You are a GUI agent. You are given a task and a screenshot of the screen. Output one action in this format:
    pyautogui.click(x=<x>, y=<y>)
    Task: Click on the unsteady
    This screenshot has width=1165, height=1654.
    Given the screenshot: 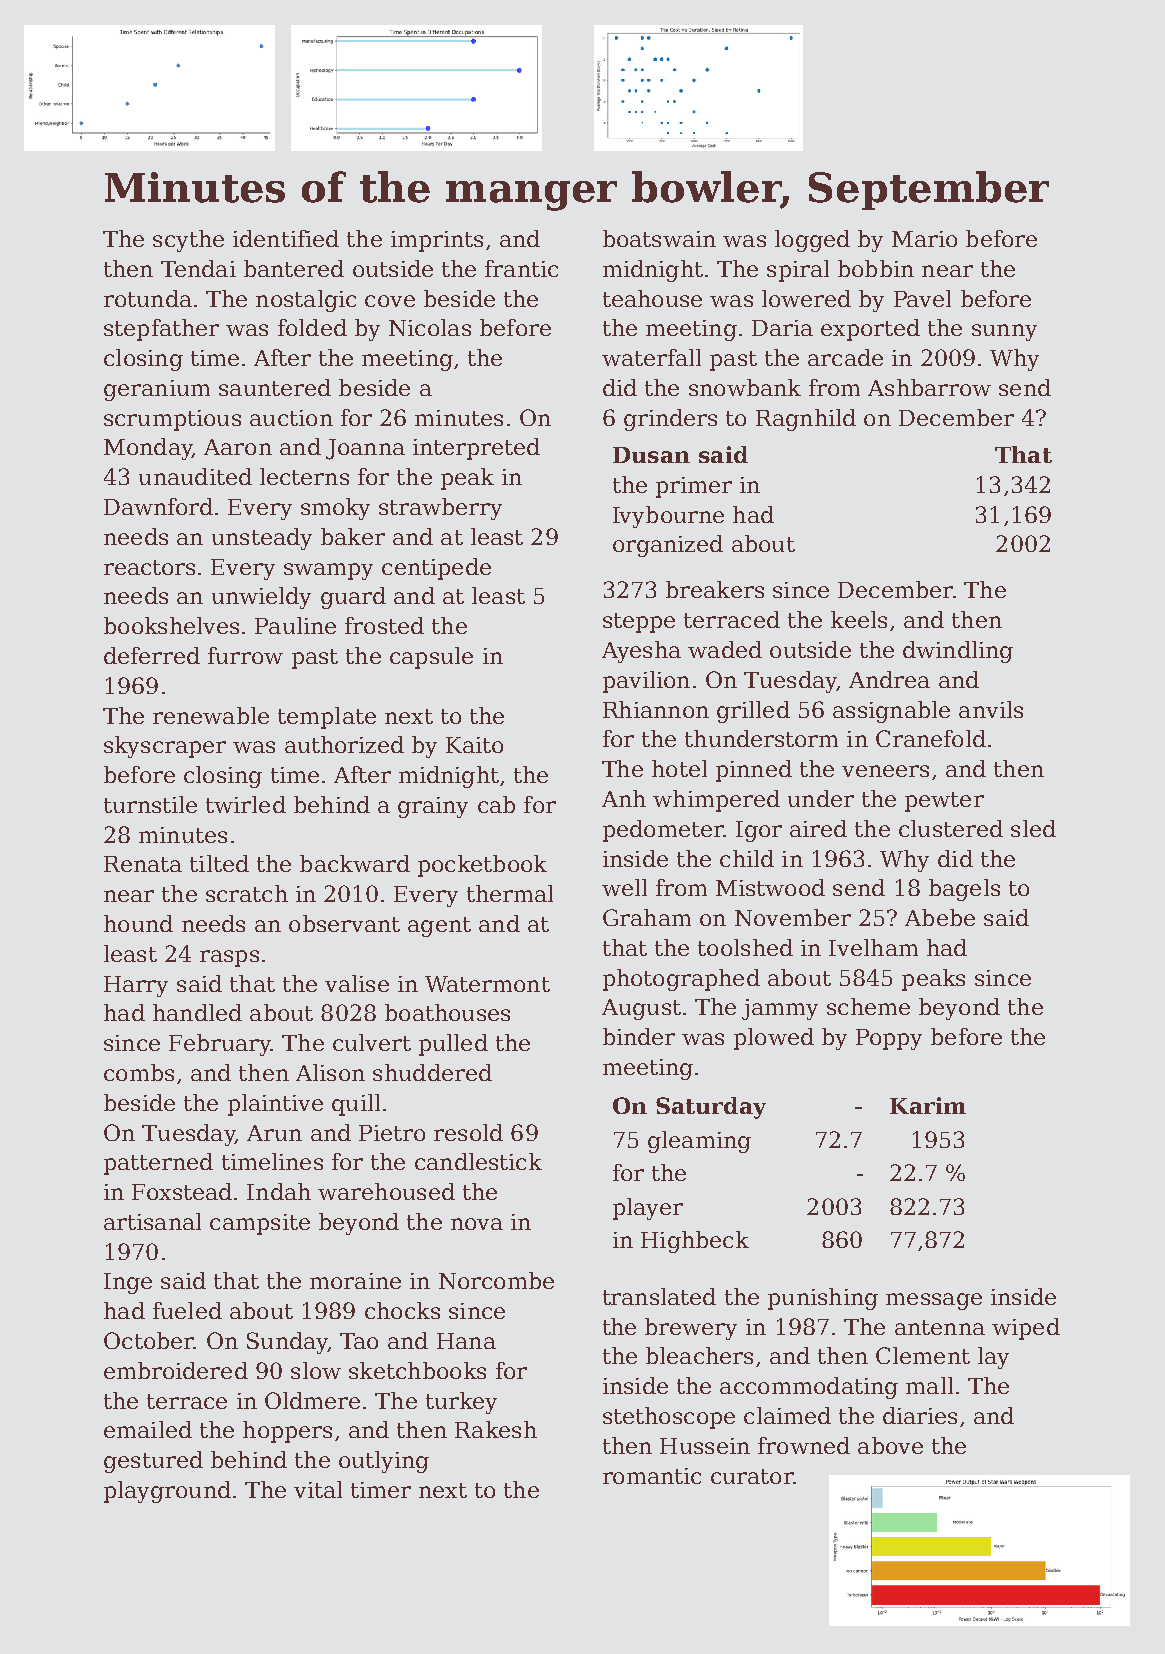 What is the action you would take?
    pyautogui.click(x=262, y=539)
